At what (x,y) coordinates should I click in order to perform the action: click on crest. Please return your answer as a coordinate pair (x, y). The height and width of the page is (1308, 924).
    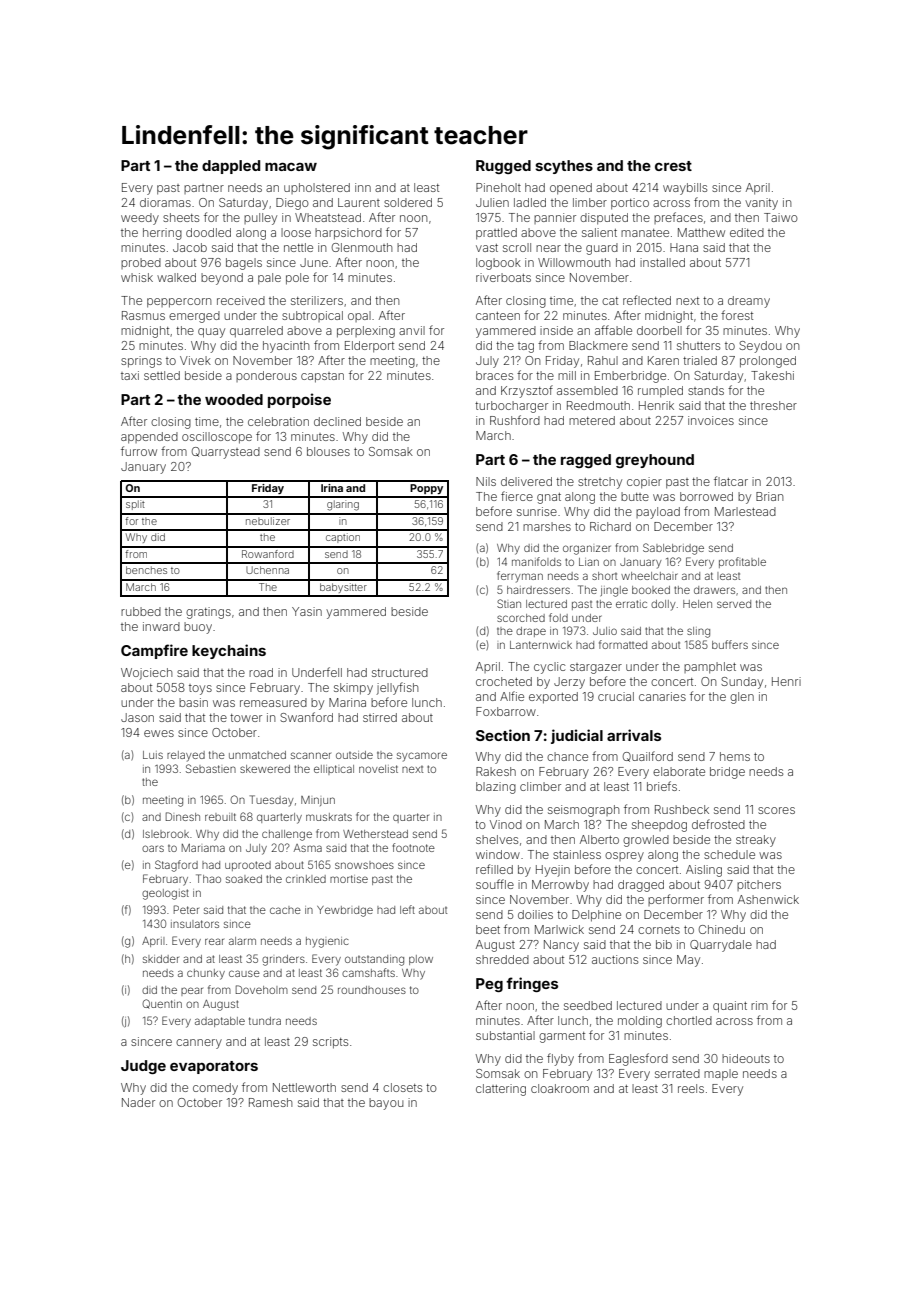
    Looking at the image, I should click on (673, 166).
